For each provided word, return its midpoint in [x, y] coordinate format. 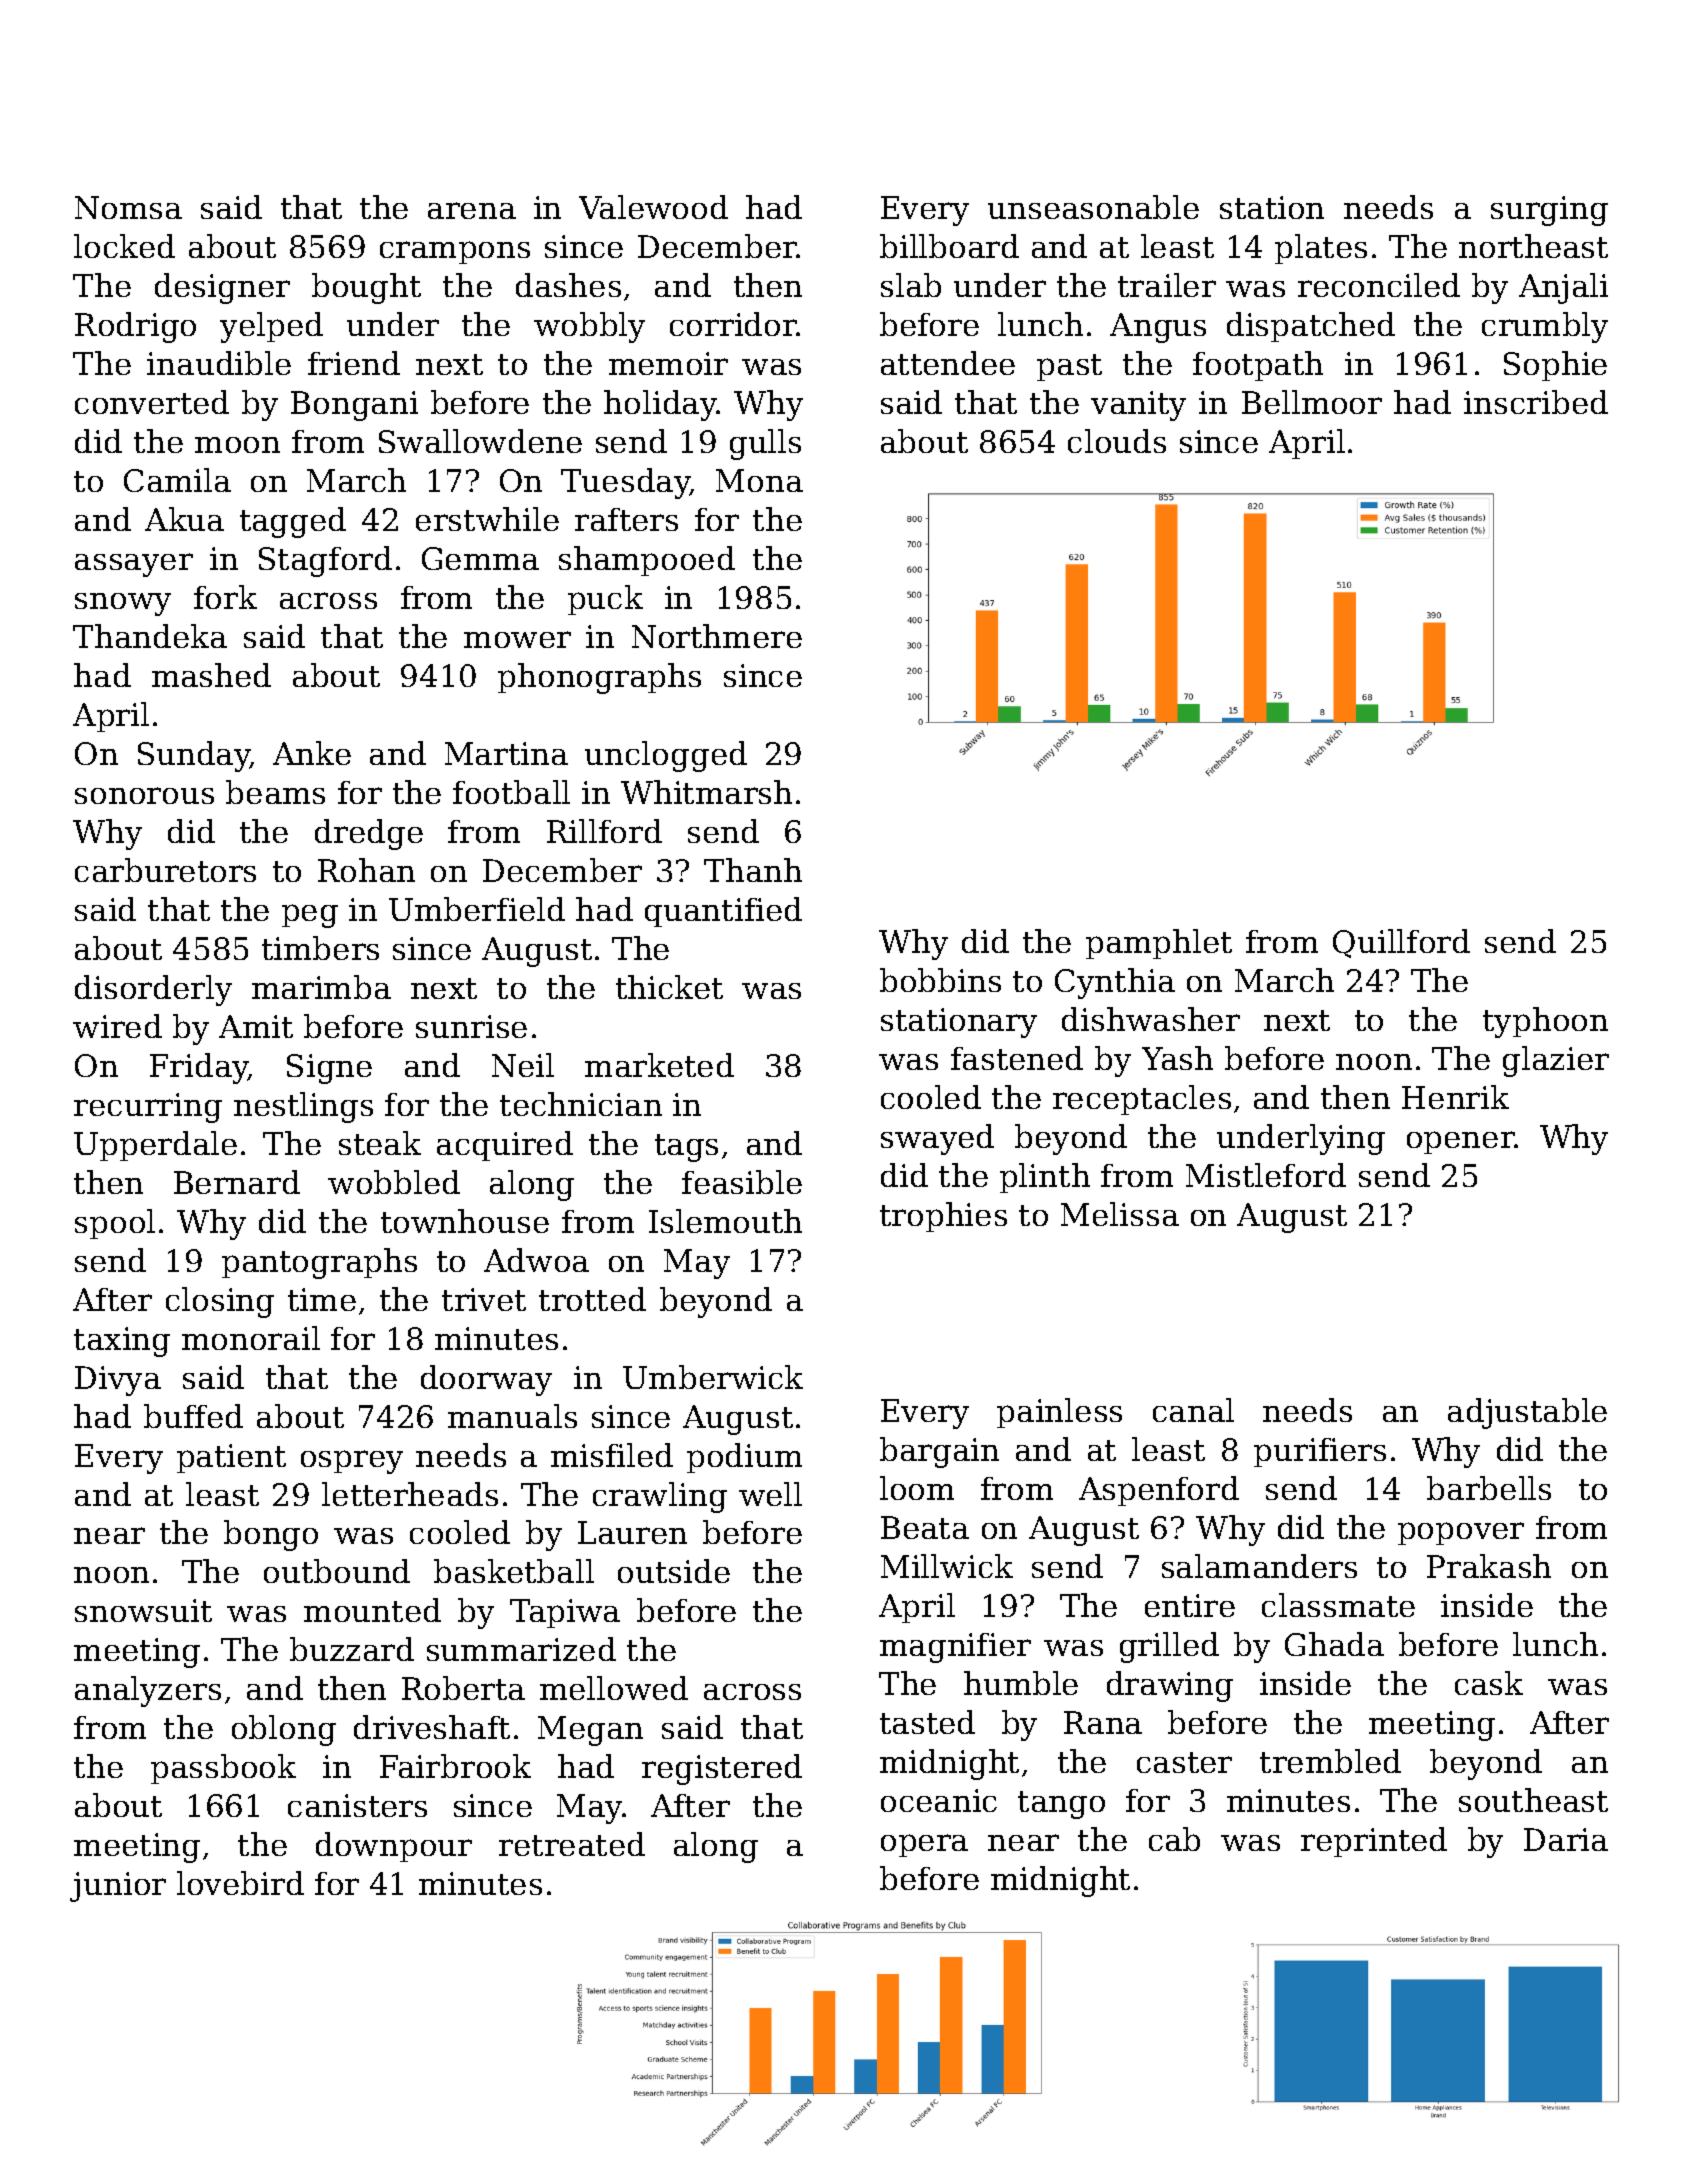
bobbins [940, 980]
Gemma [480, 558]
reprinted [1374, 1842]
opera [924, 1845]
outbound [337, 1571]
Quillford [1401, 943]
